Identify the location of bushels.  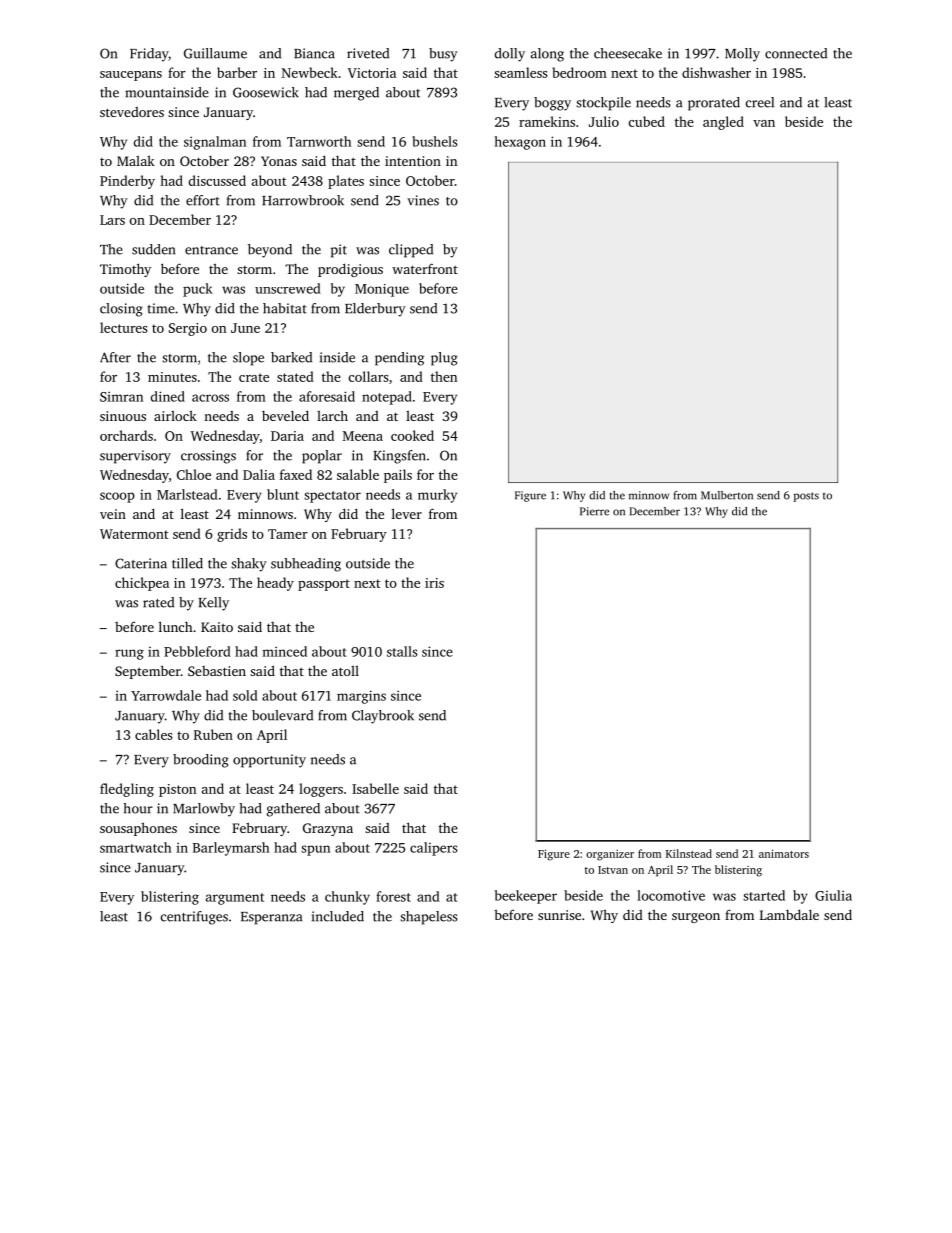
(435, 141).
